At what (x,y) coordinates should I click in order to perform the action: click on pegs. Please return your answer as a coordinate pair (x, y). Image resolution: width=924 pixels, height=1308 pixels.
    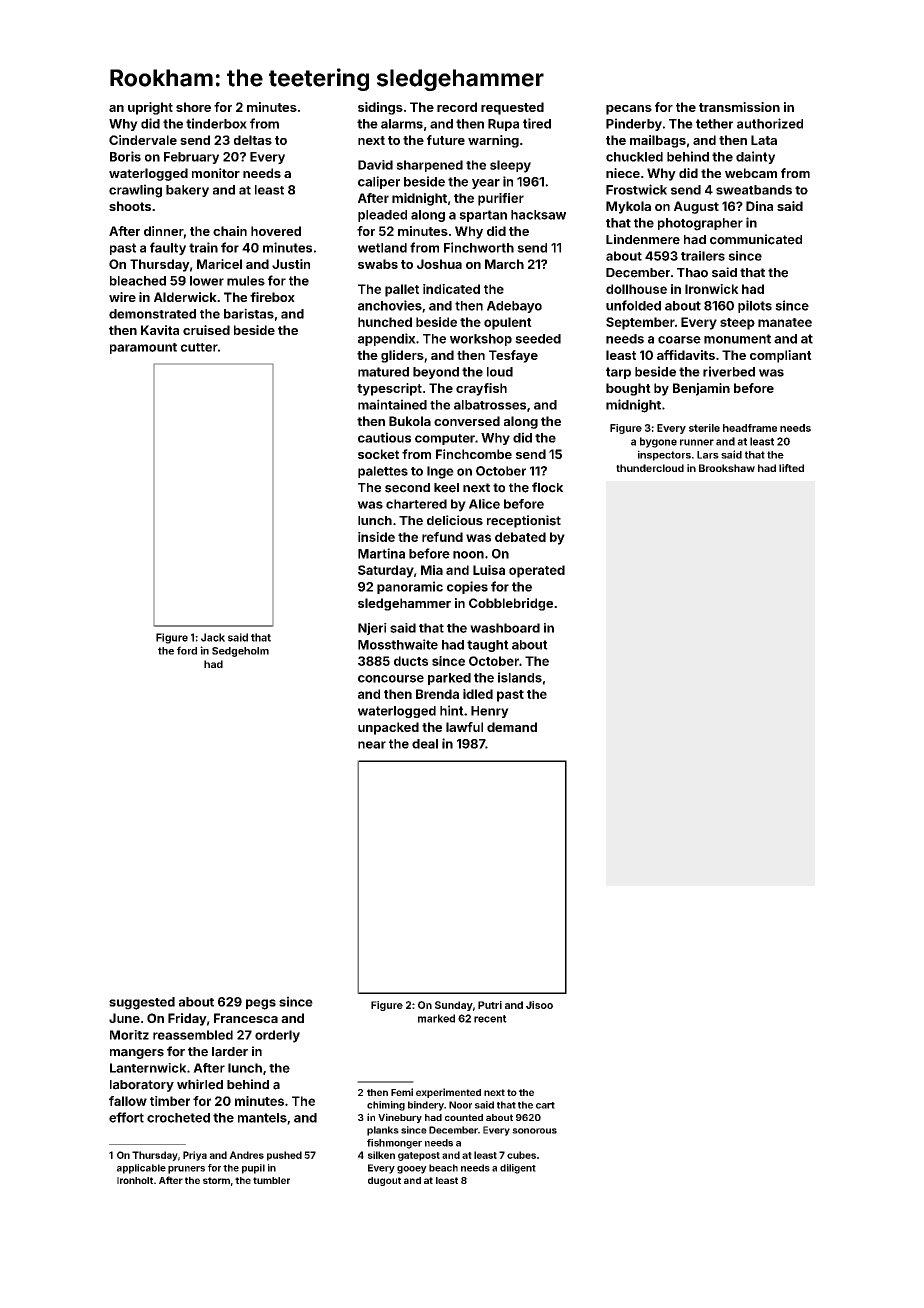
    Looking at the image, I should click on (261, 1004).
